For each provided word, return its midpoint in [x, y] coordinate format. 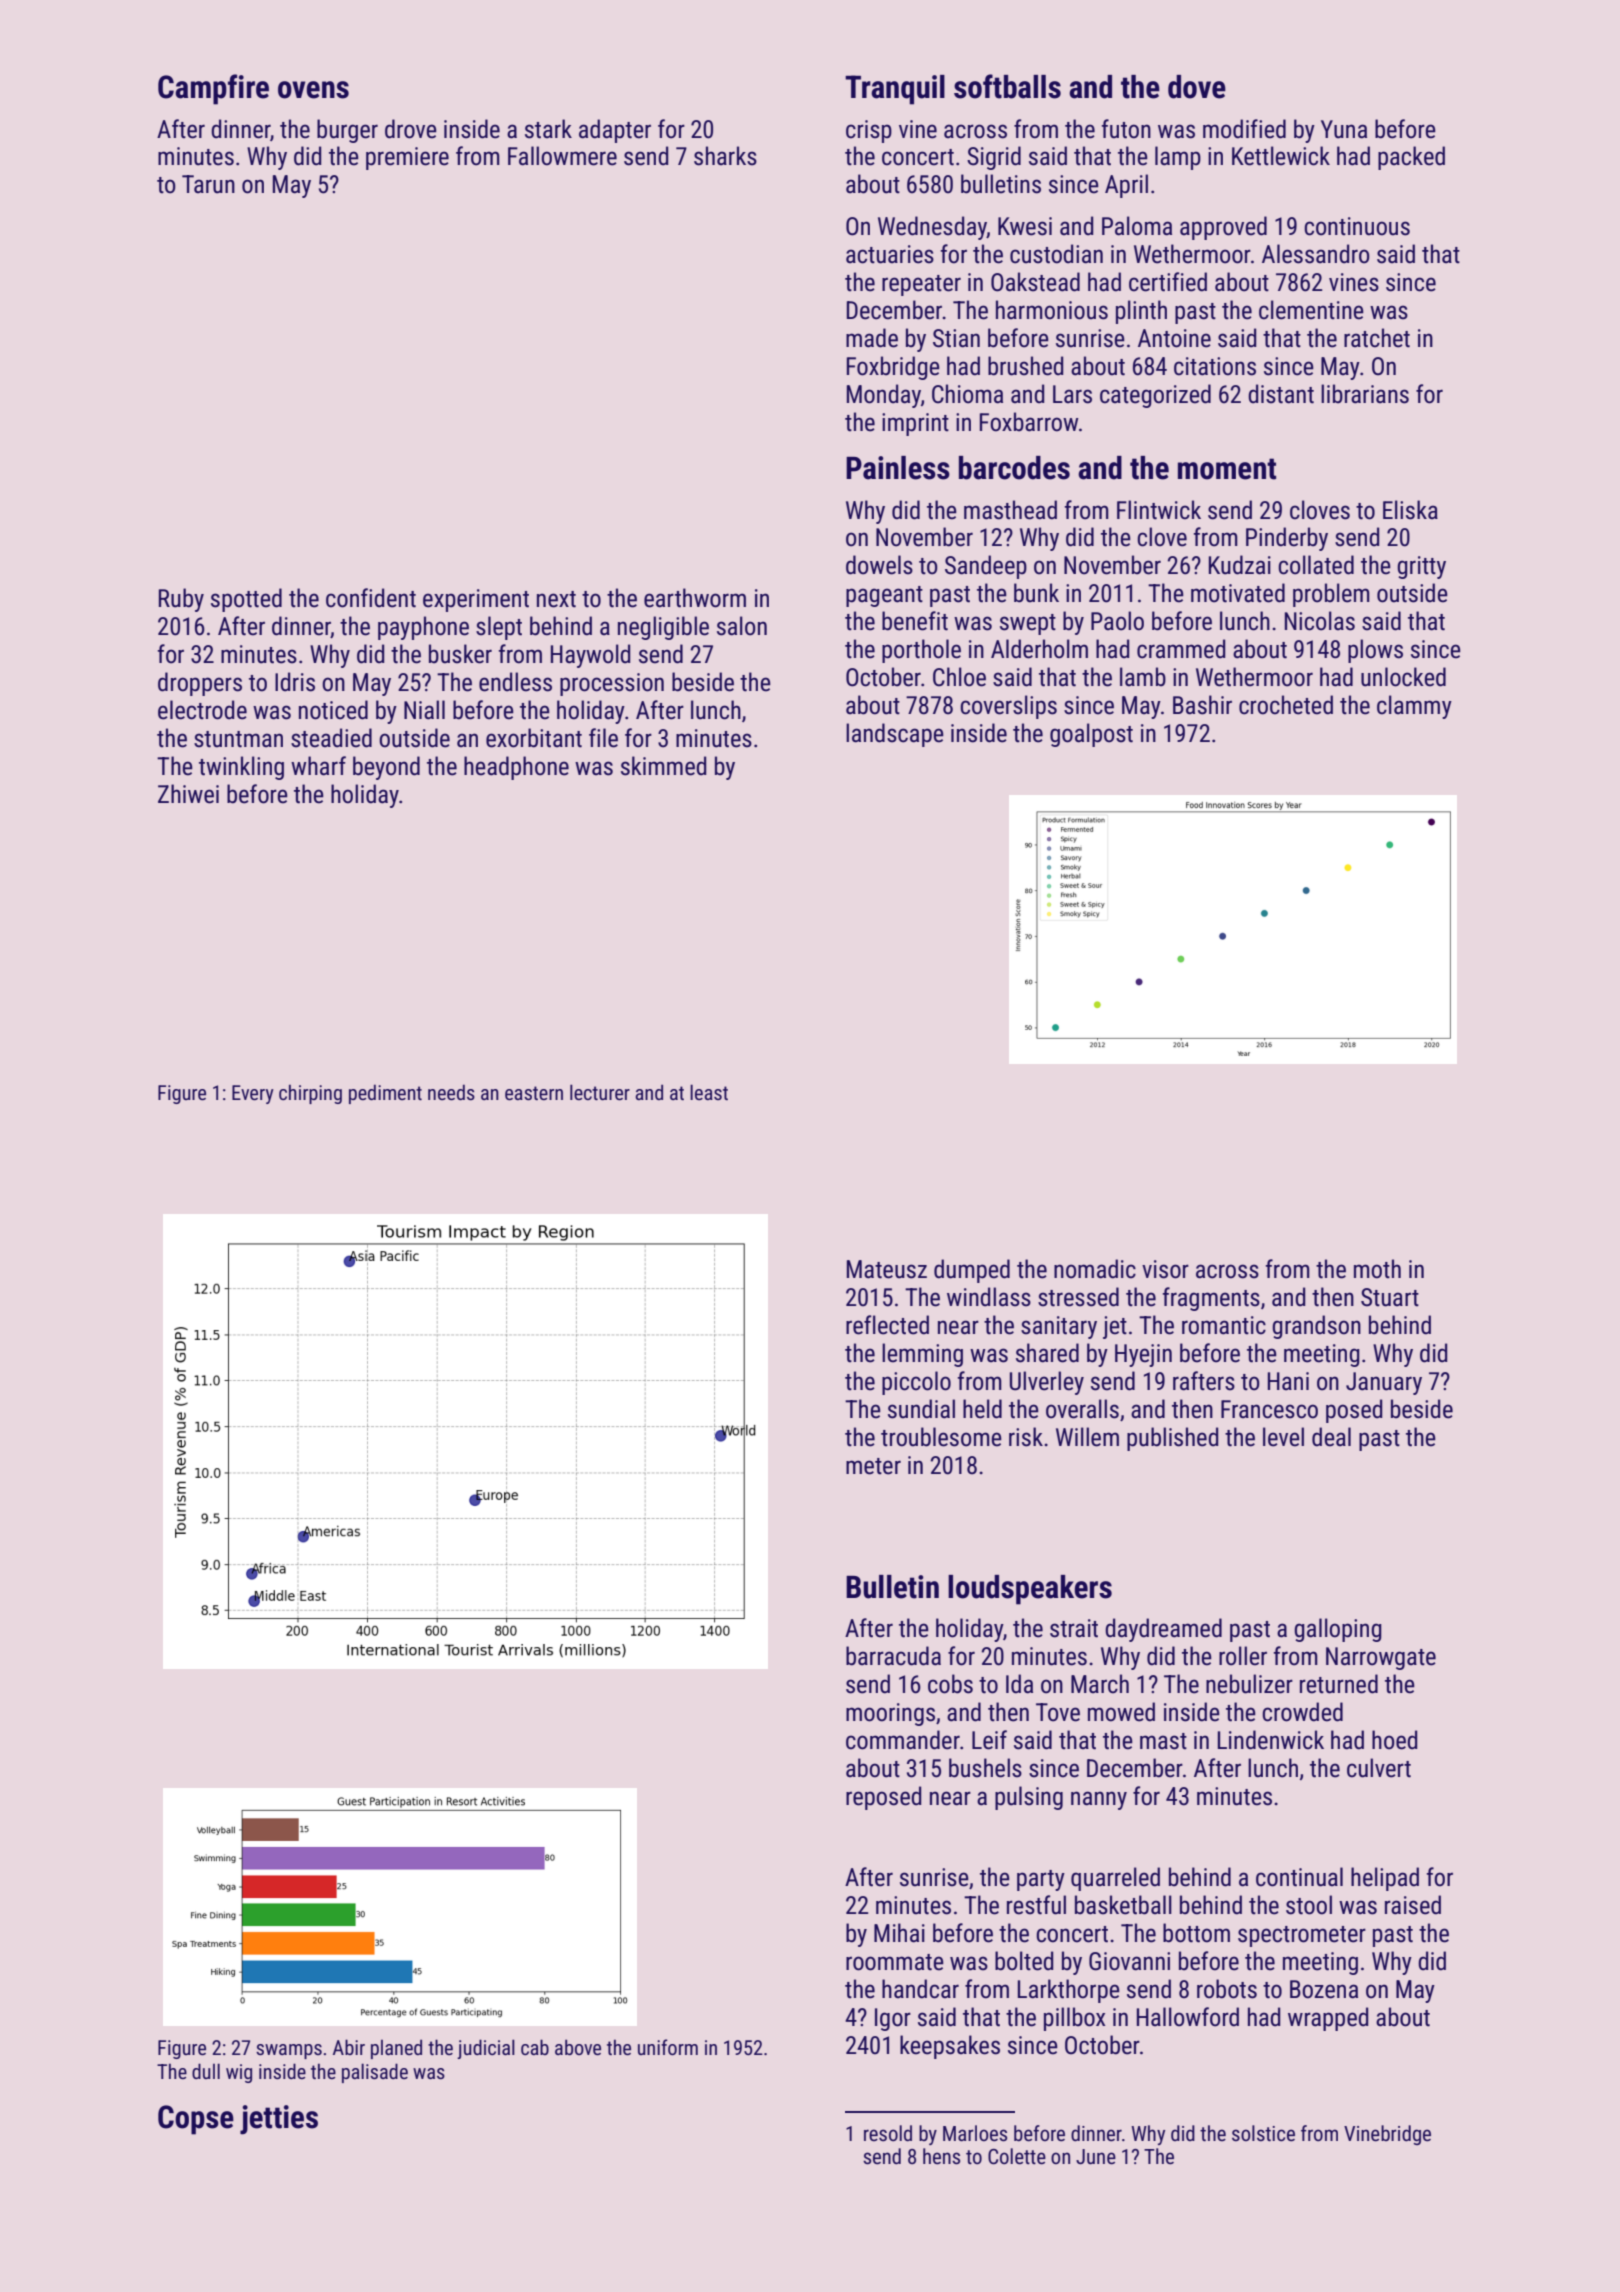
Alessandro [1316, 254]
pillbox [1075, 2019]
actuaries [890, 254]
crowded [1302, 1712]
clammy [1414, 707]
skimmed [663, 766]
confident [371, 598]
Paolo [1117, 621]
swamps [289, 2051]
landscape [895, 735]
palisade [375, 2073]
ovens [313, 90]
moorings [890, 1714]
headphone [516, 768]
